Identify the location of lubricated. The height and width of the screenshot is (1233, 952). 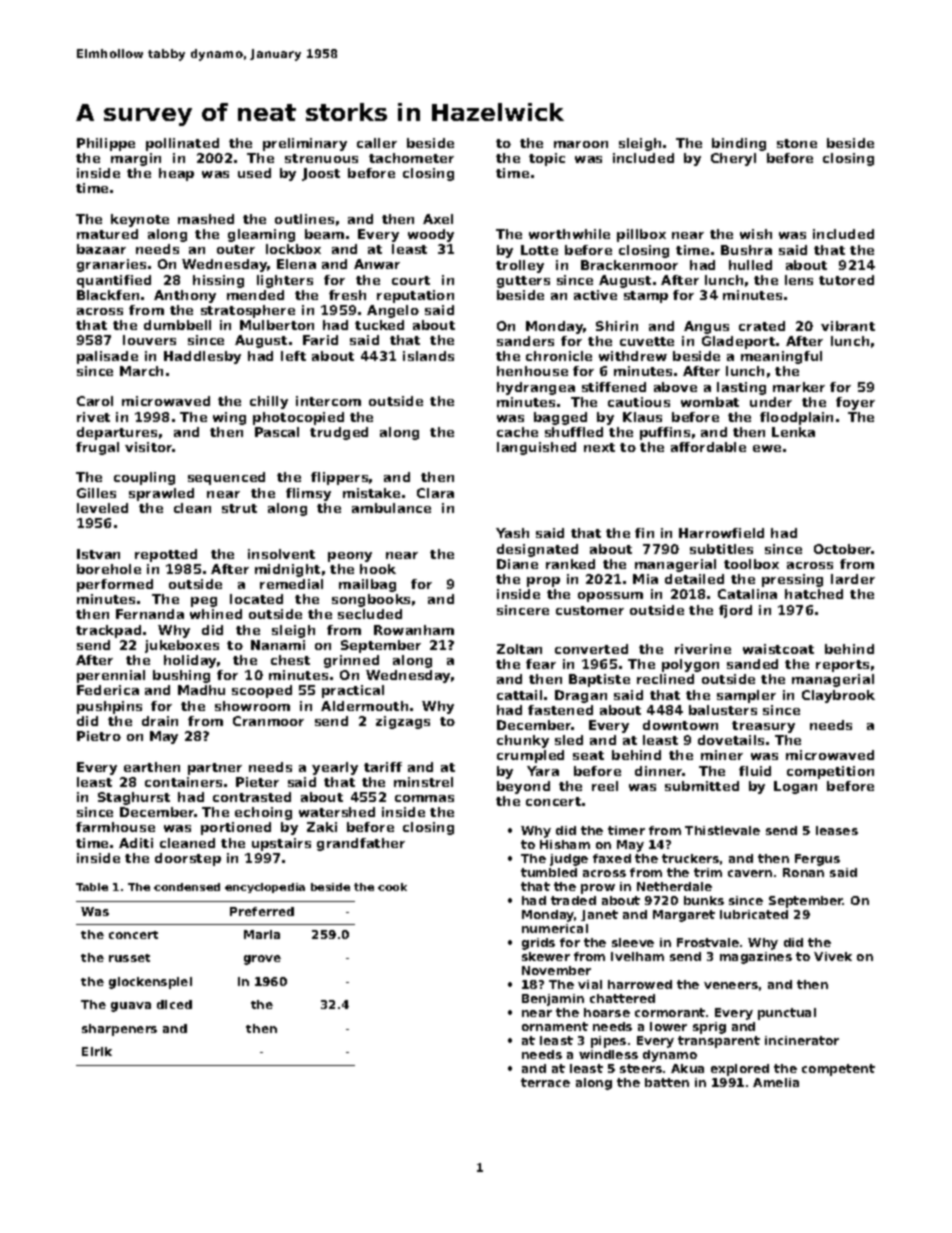
(754, 914).
